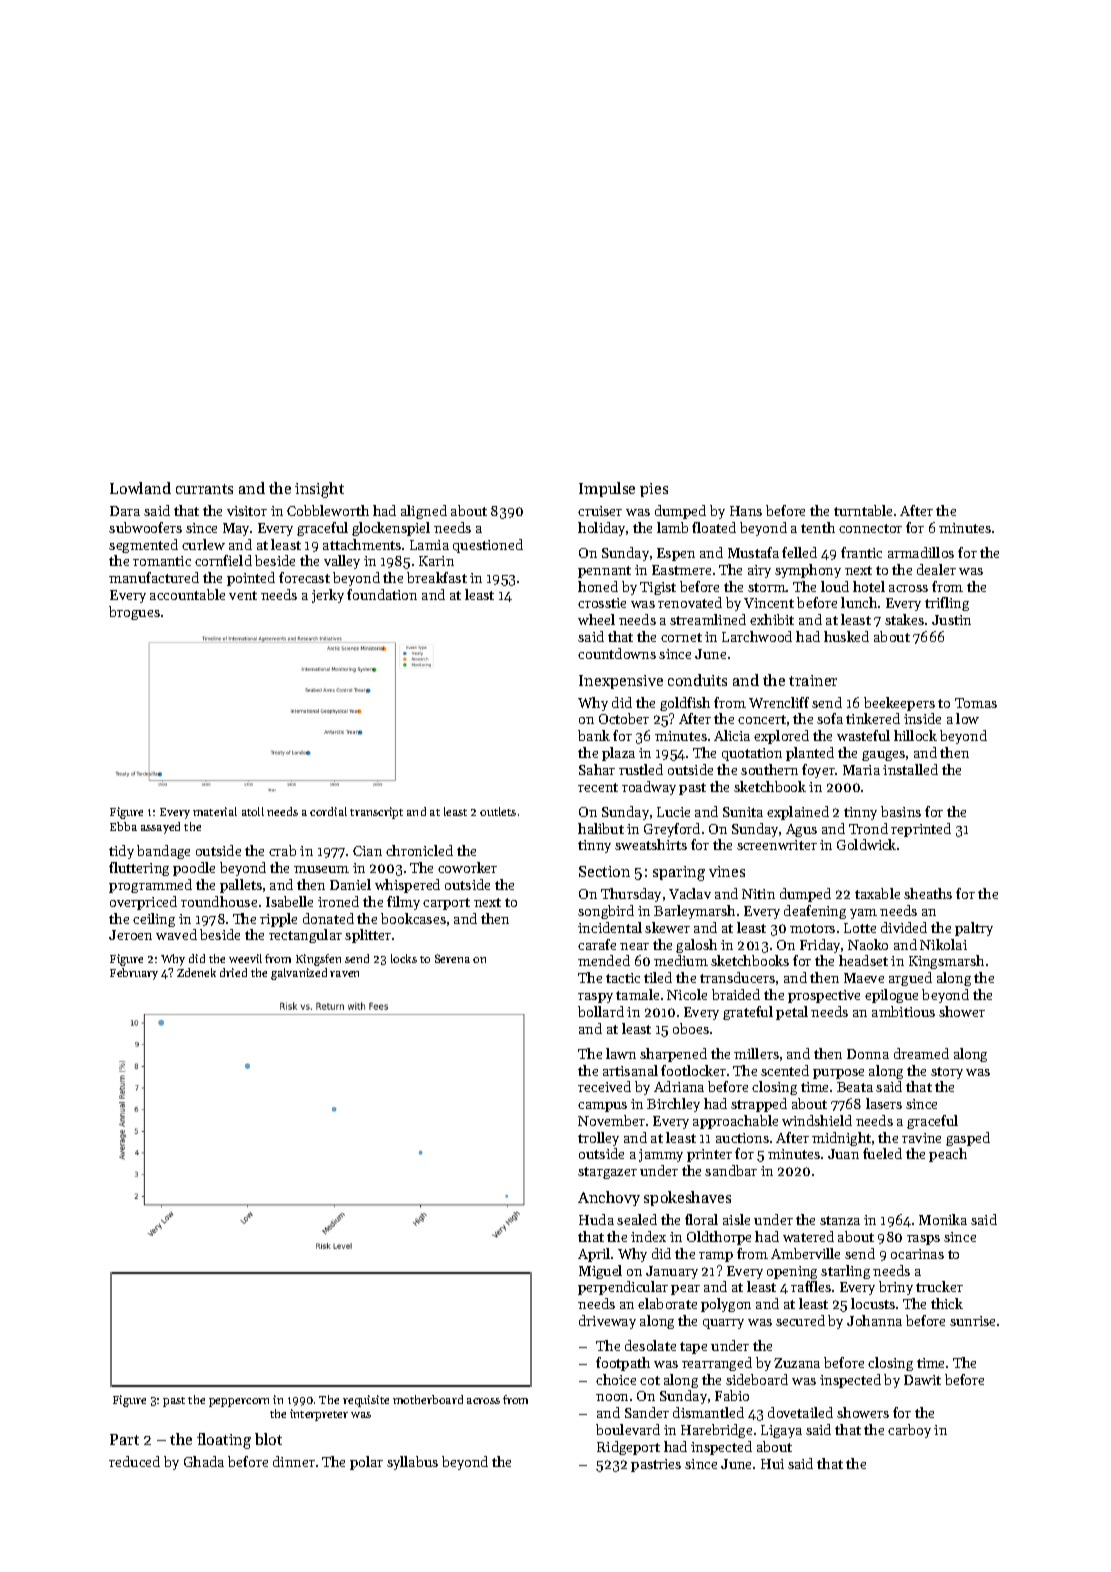  I want to click on Impulse, so click(607, 489).
